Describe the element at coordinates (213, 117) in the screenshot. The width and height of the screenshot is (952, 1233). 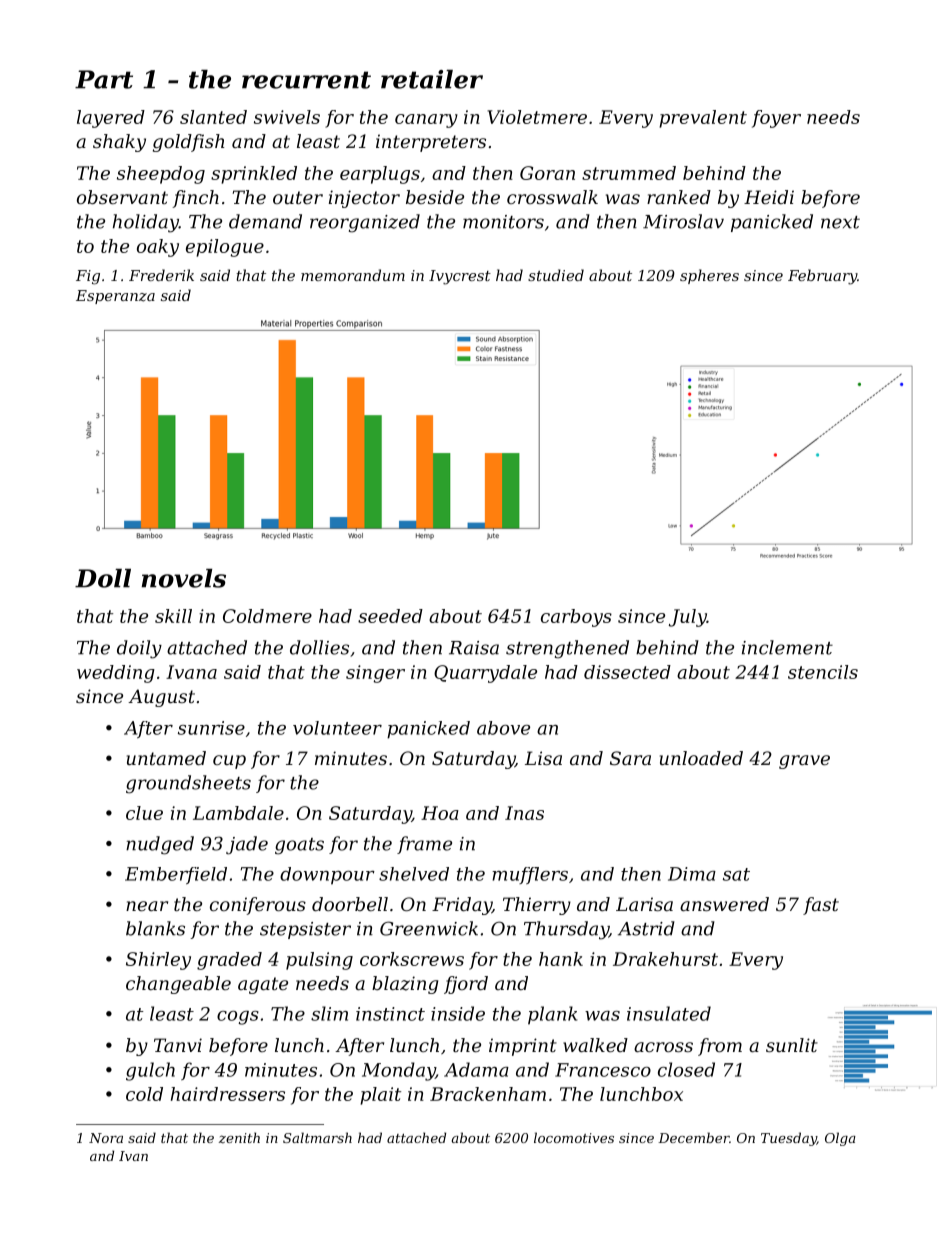
I see `slanted` at that location.
